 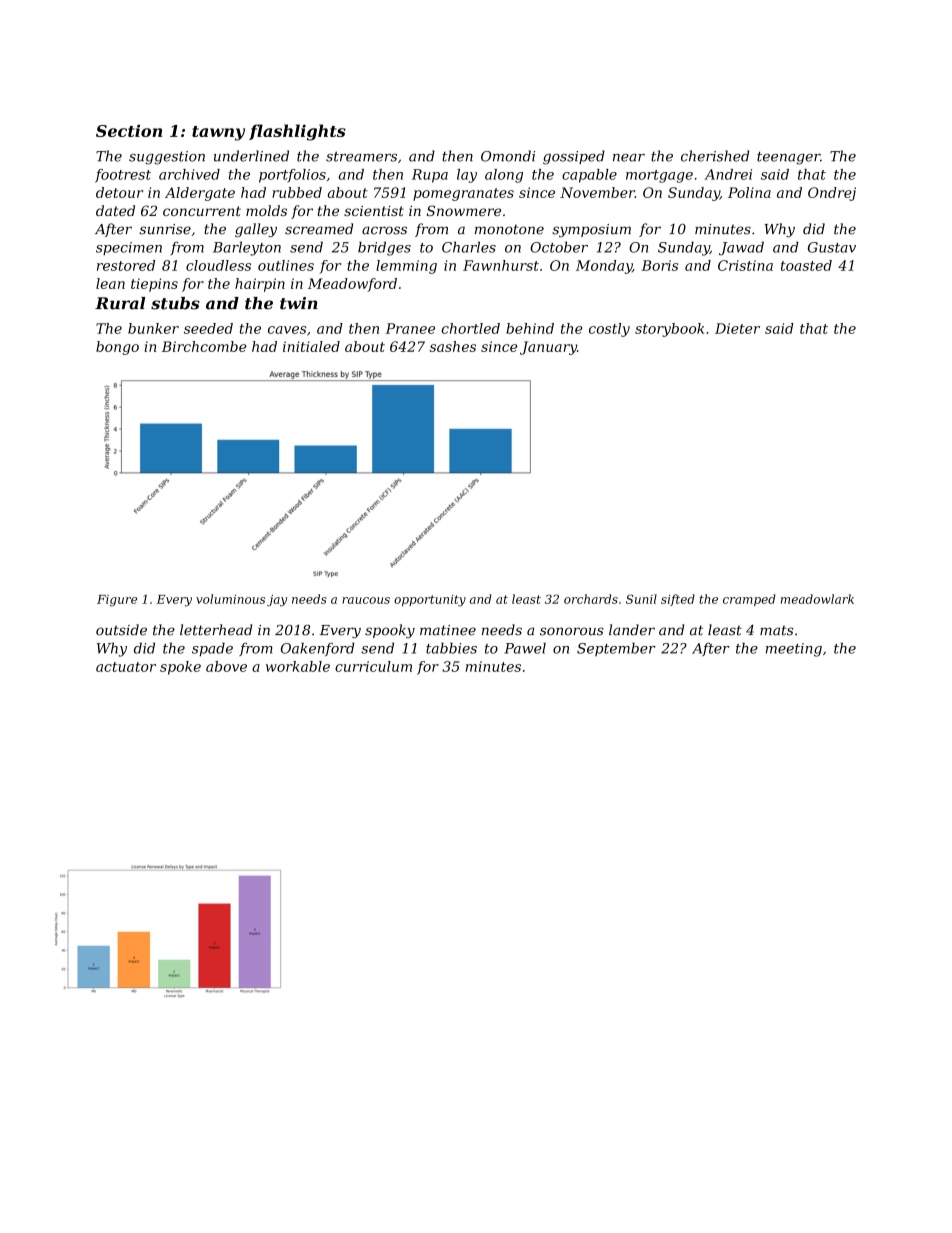 I want to click on cherished, so click(x=715, y=156).
